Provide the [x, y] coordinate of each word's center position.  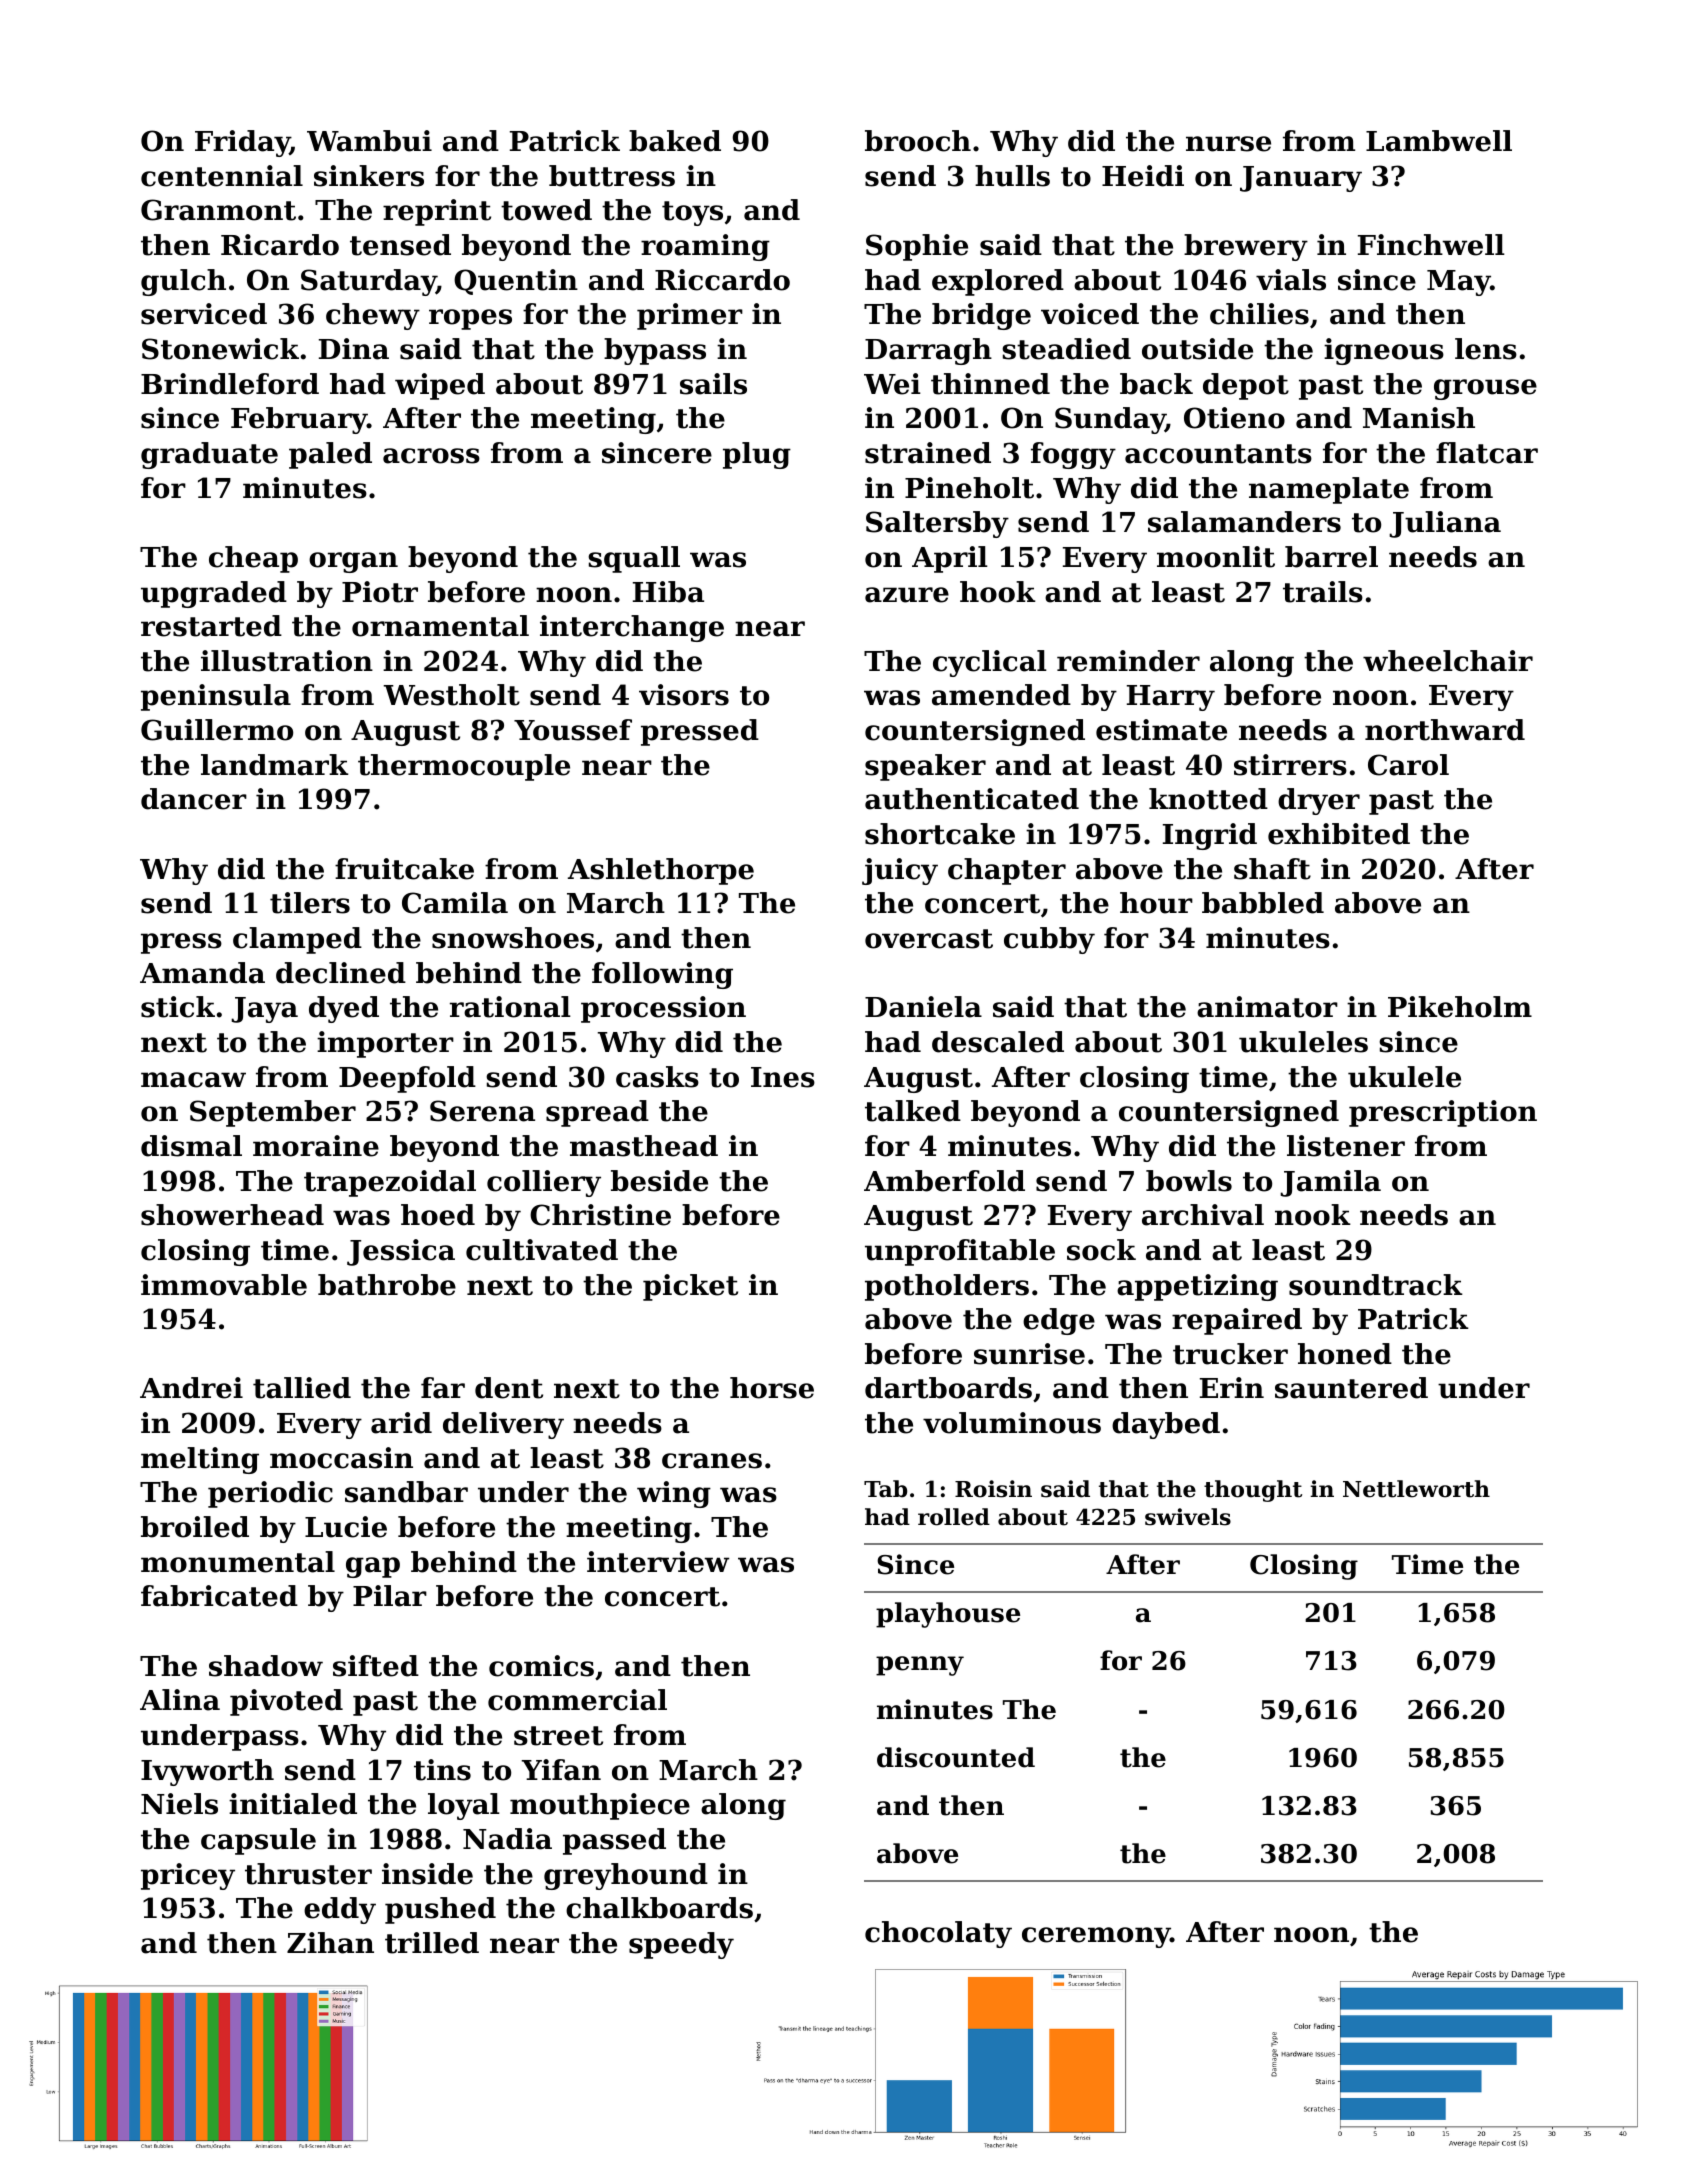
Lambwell [1439, 141]
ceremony [1096, 1937]
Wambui [369, 141]
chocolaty [938, 1934]
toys [692, 213]
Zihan [330, 1943]
